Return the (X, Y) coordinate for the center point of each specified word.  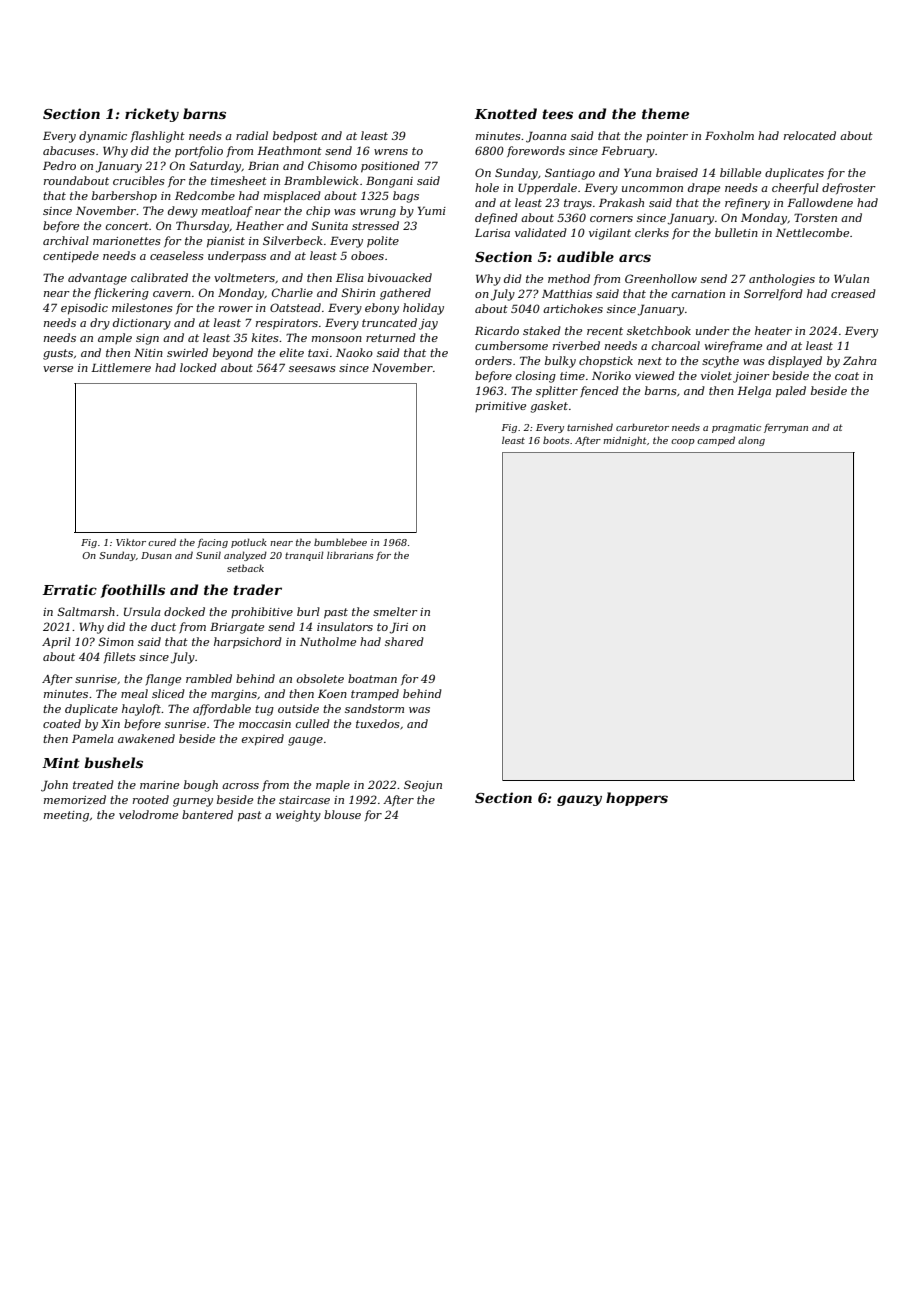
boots (556, 440)
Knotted (505, 113)
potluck (249, 543)
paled (791, 392)
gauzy (579, 800)
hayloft (141, 710)
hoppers (637, 799)
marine (159, 785)
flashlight (158, 137)
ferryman (786, 428)
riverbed (576, 345)
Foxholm (729, 135)
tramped (375, 694)
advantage (97, 279)
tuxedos (378, 723)
